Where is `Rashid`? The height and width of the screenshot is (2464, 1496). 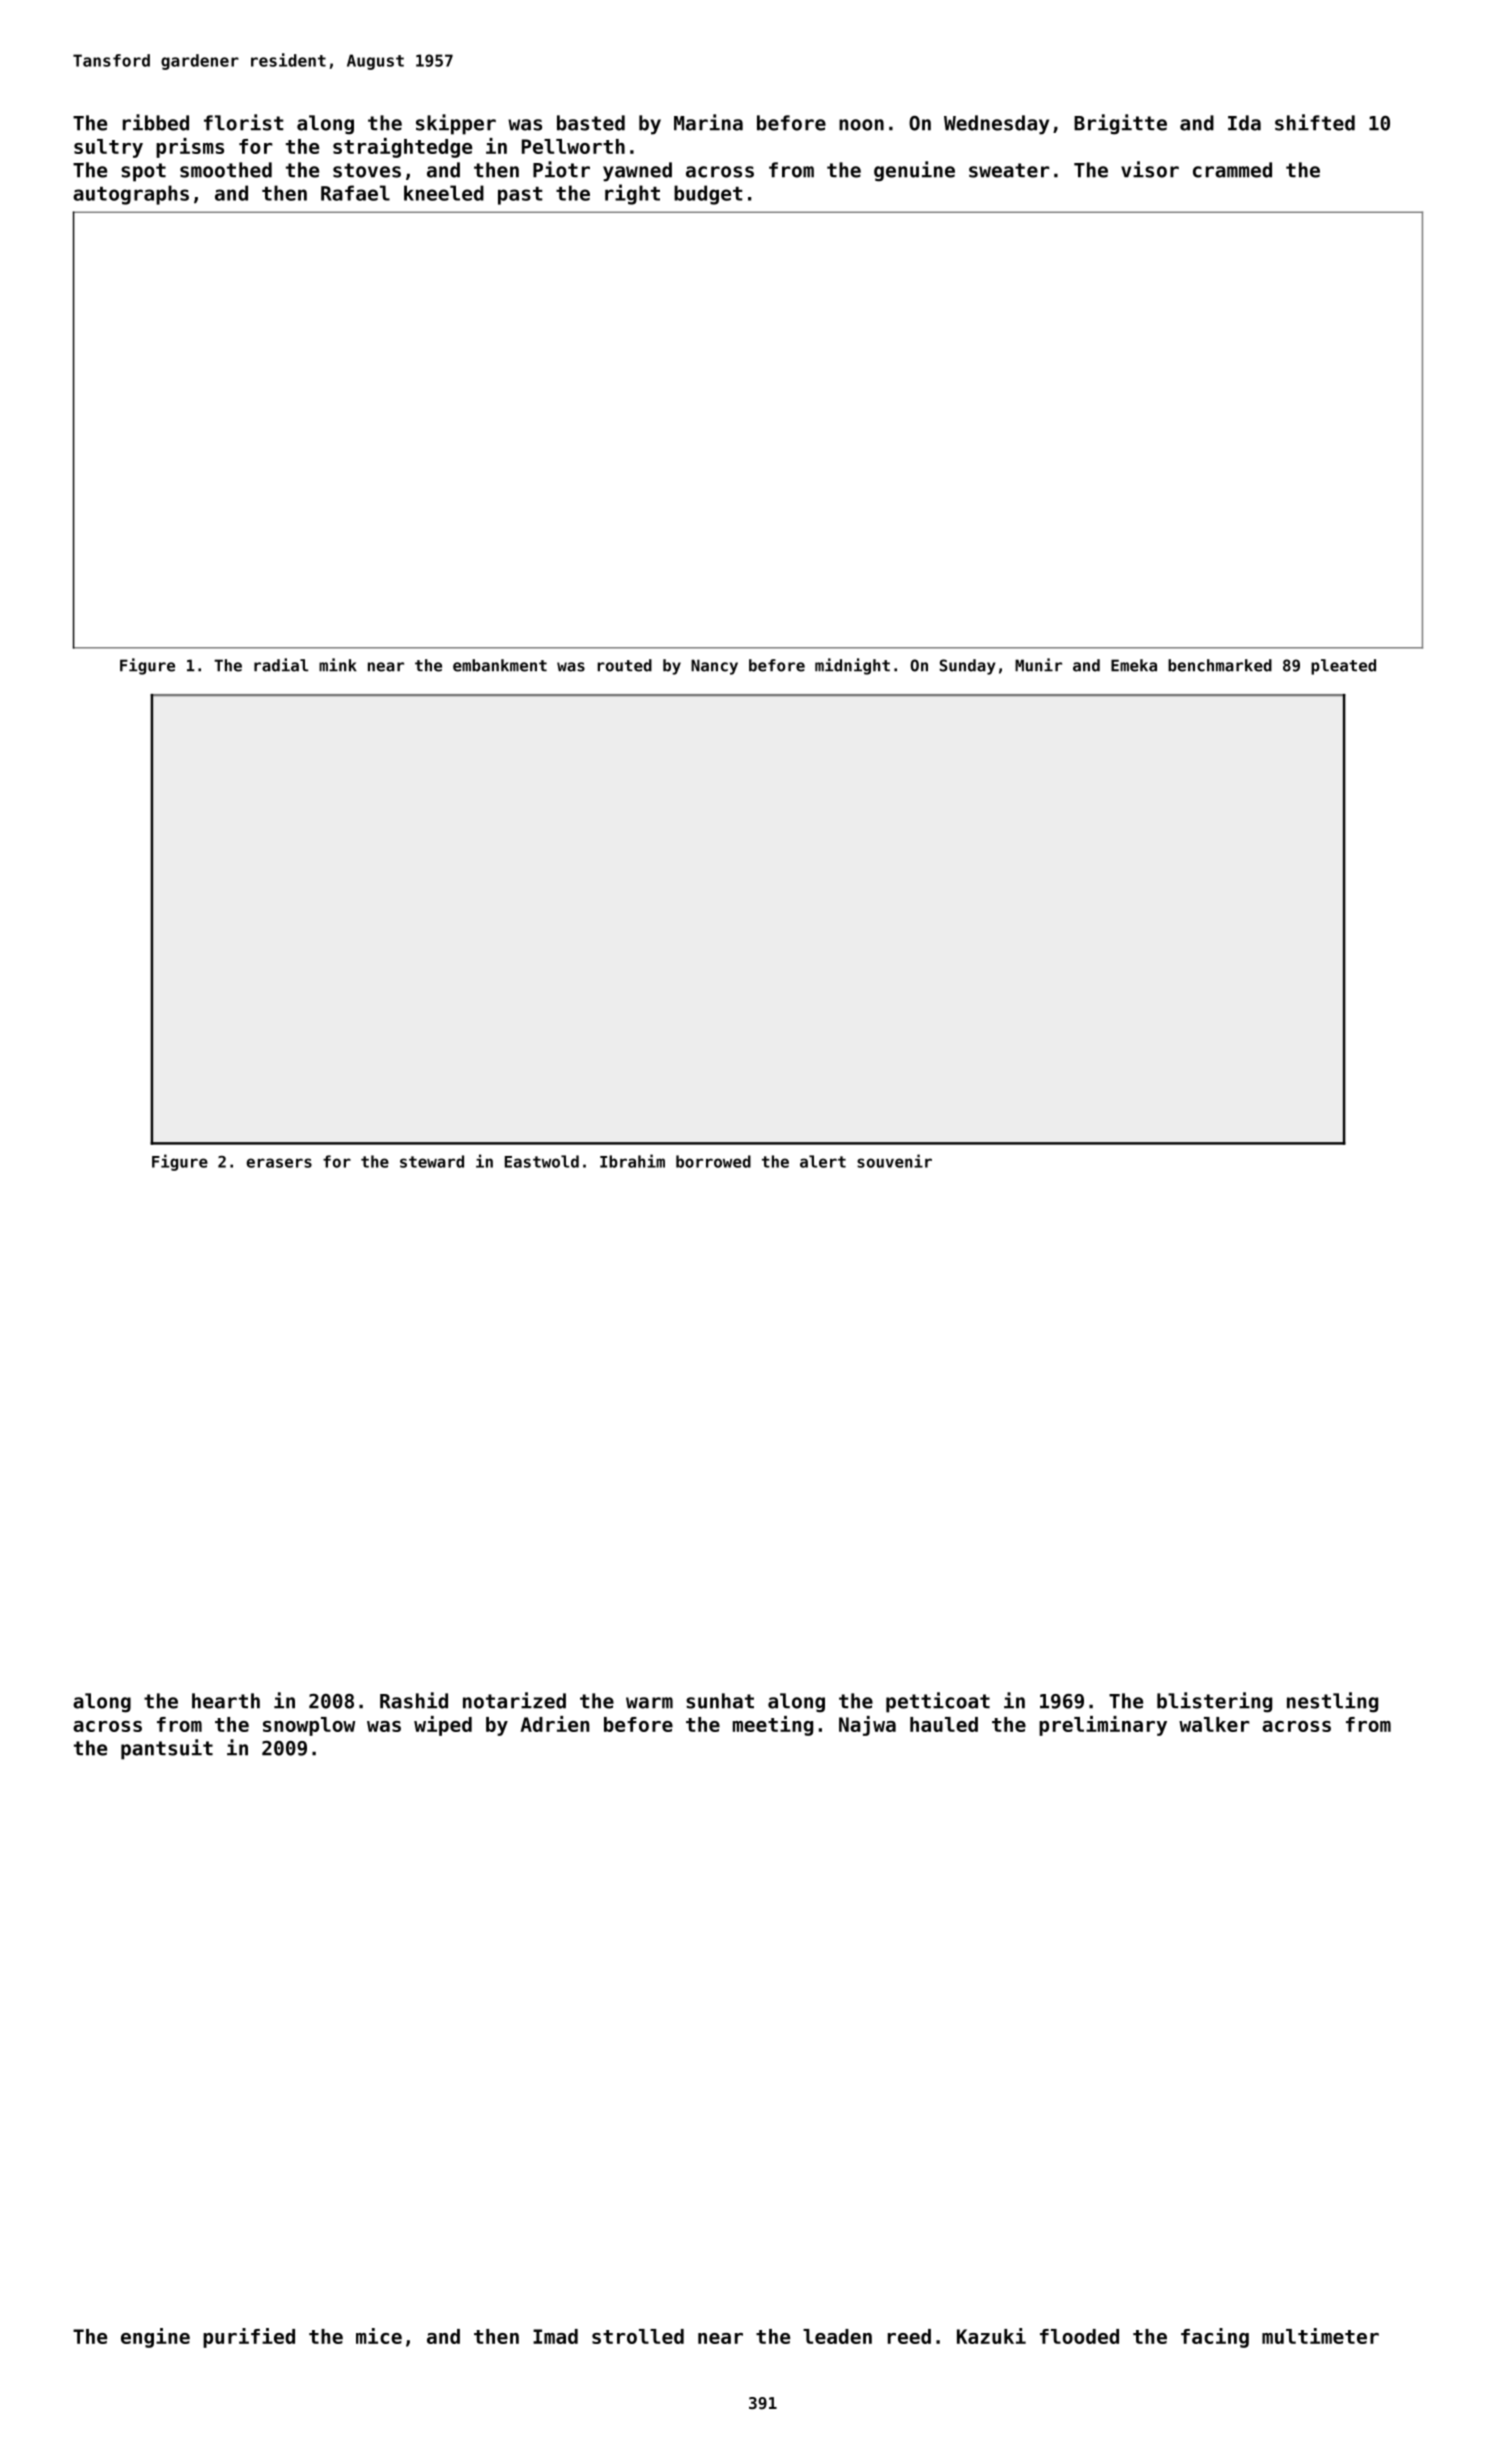 Rashid is located at coordinates (414, 1700).
